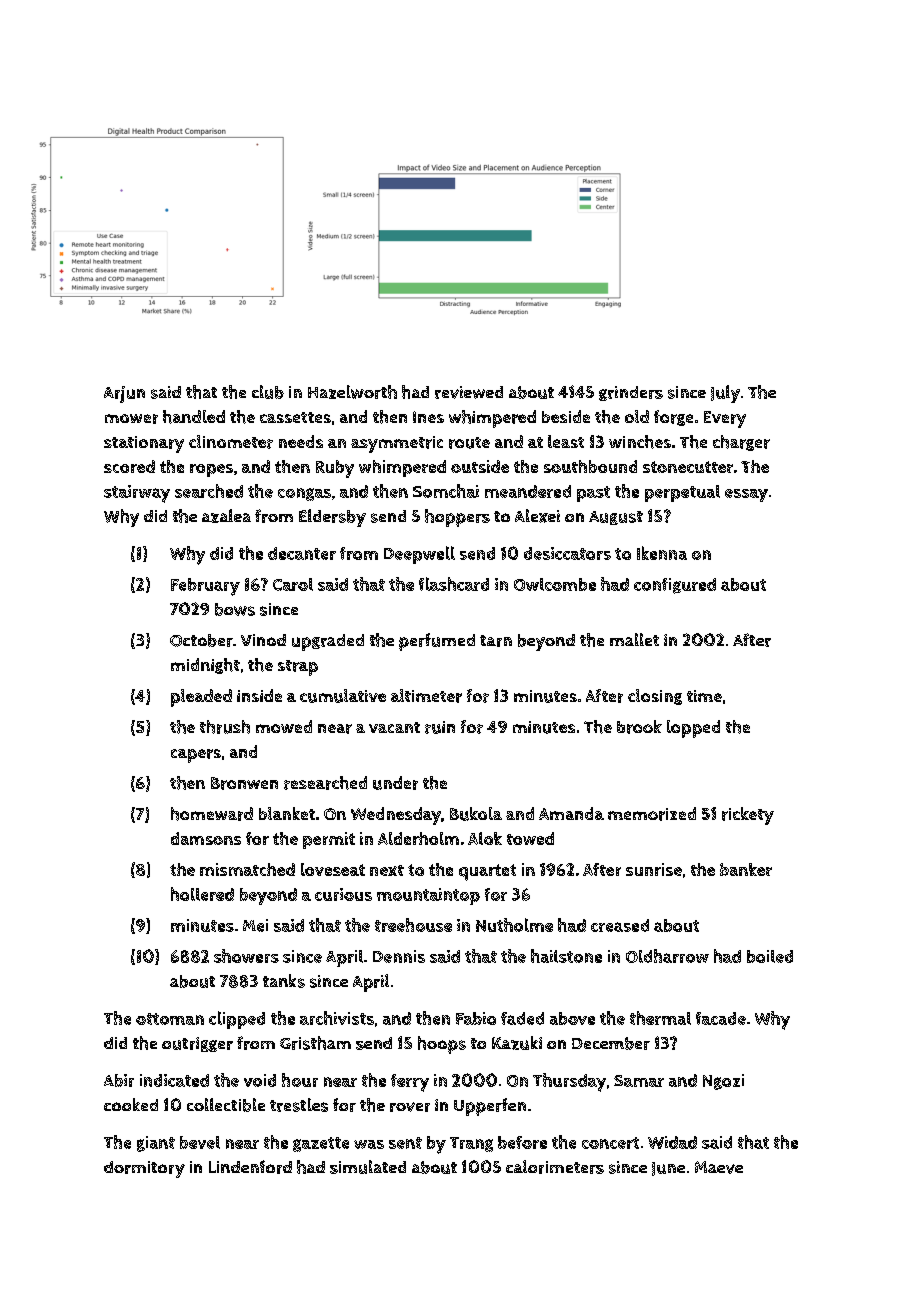 The width and height of the document is (908, 1316). What do you see at coordinates (410, 1107) in the document?
I see `rover` at bounding box center [410, 1107].
